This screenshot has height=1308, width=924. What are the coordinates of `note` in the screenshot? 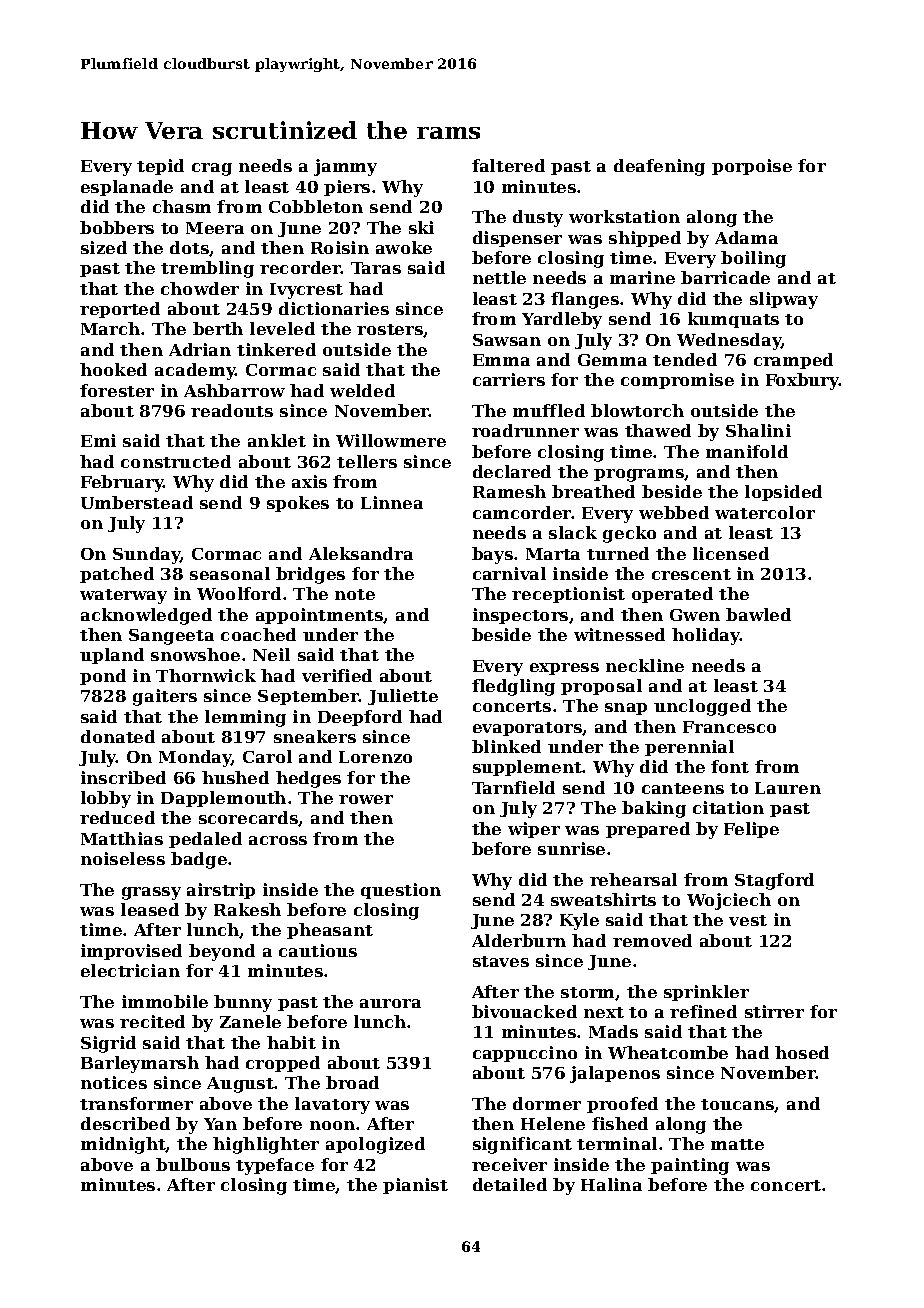 It's located at (355, 594).
